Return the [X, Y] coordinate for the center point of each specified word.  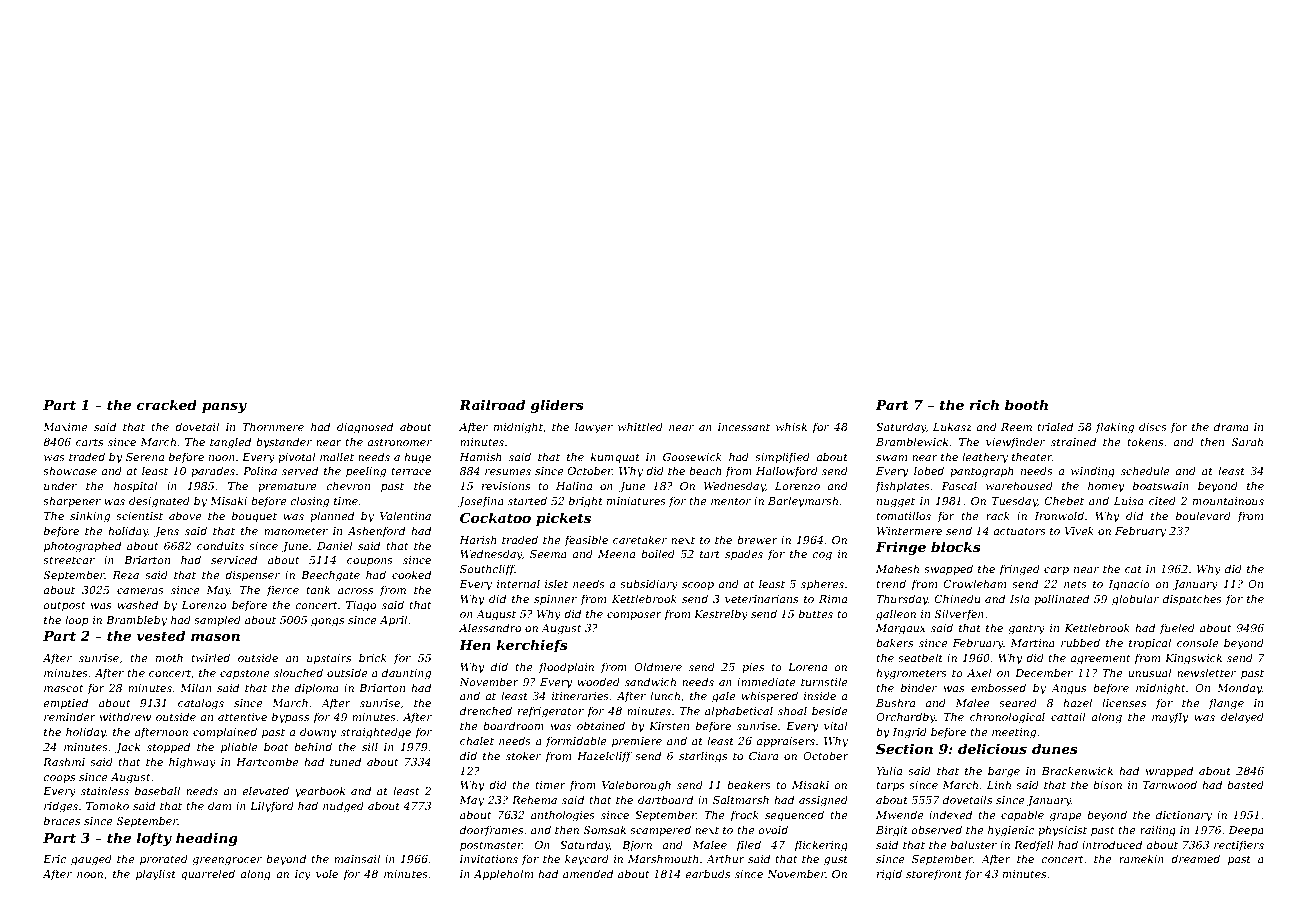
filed [748, 845]
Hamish [480, 456]
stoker [523, 755]
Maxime [65, 427]
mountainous [1228, 501]
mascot [63, 688]
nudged [343, 807]
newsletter [1206, 672]
